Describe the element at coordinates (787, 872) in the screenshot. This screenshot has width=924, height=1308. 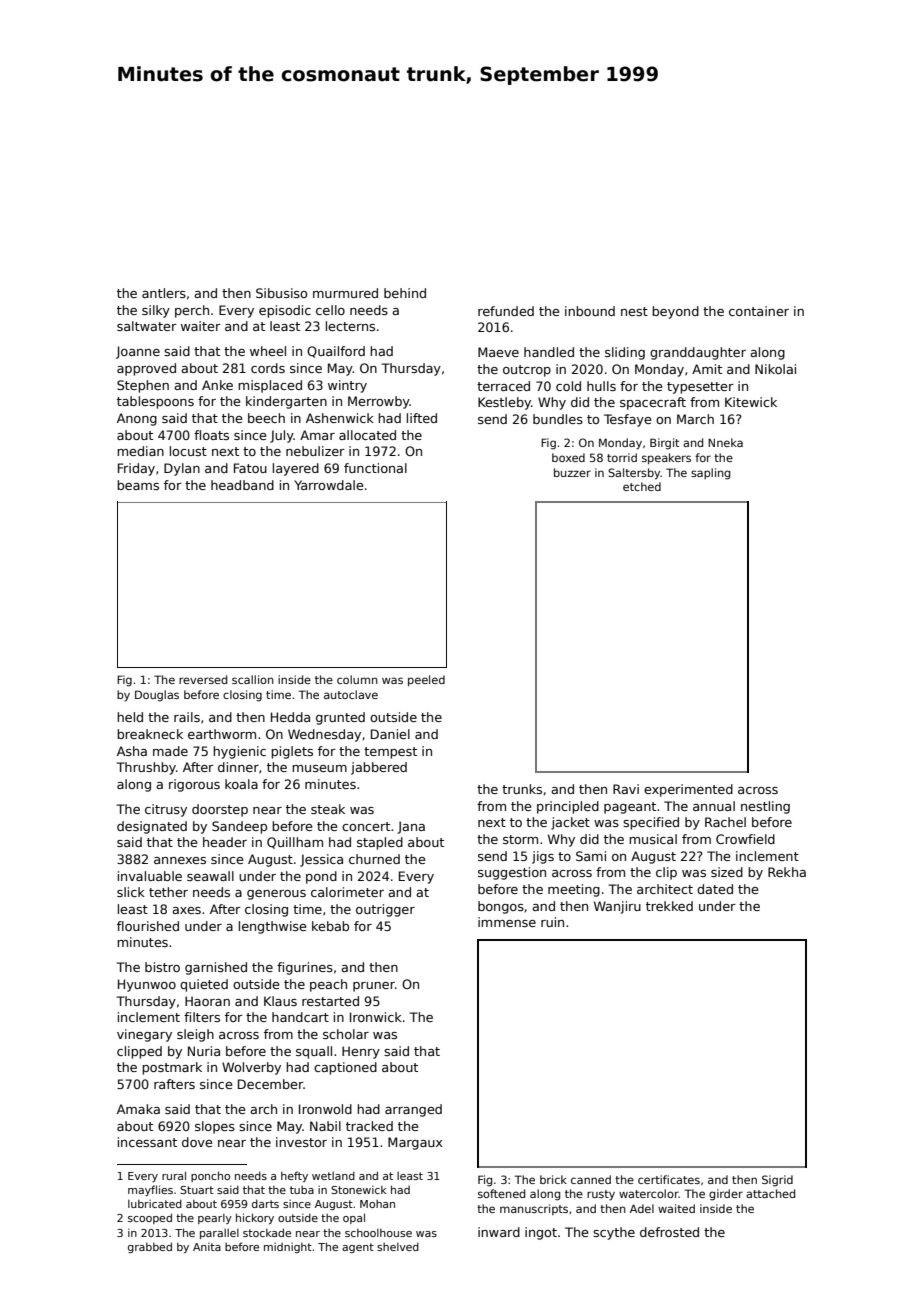
I see `Rekha` at that location.
